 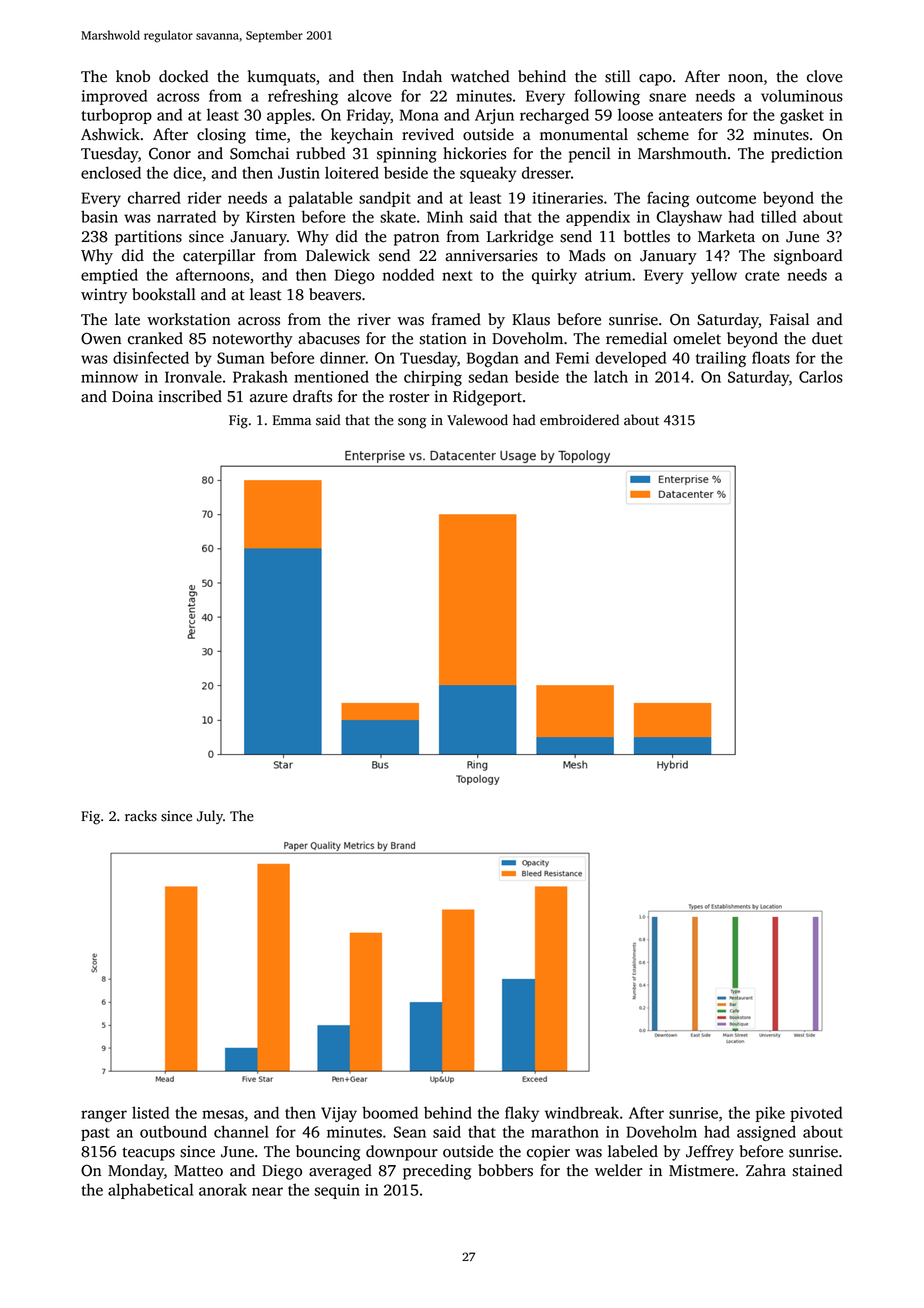 I want to click on docked, so click(x=183, y=76).
